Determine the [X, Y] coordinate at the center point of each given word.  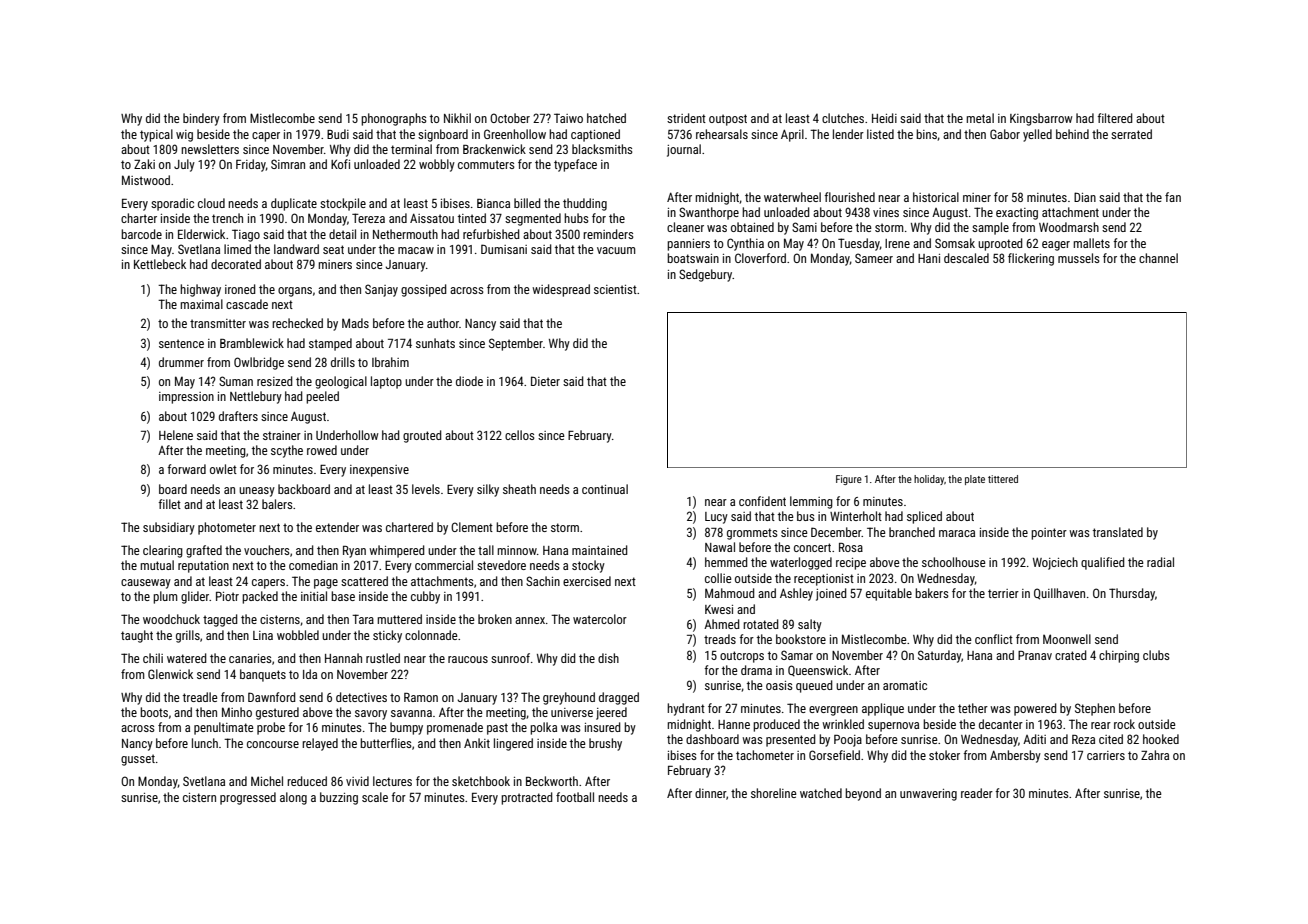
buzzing [339, 798]
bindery [201, 119]
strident [686, 118]
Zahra [1155, 755]
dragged [619, 698]
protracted [527, 798]
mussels [1079, 258]
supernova [893, 727]
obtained [752, 227]
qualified [1103, 563]
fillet [170, 504]
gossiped [424, 290]
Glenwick [170, 674]
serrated [1131, 134]
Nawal [720, 547]
